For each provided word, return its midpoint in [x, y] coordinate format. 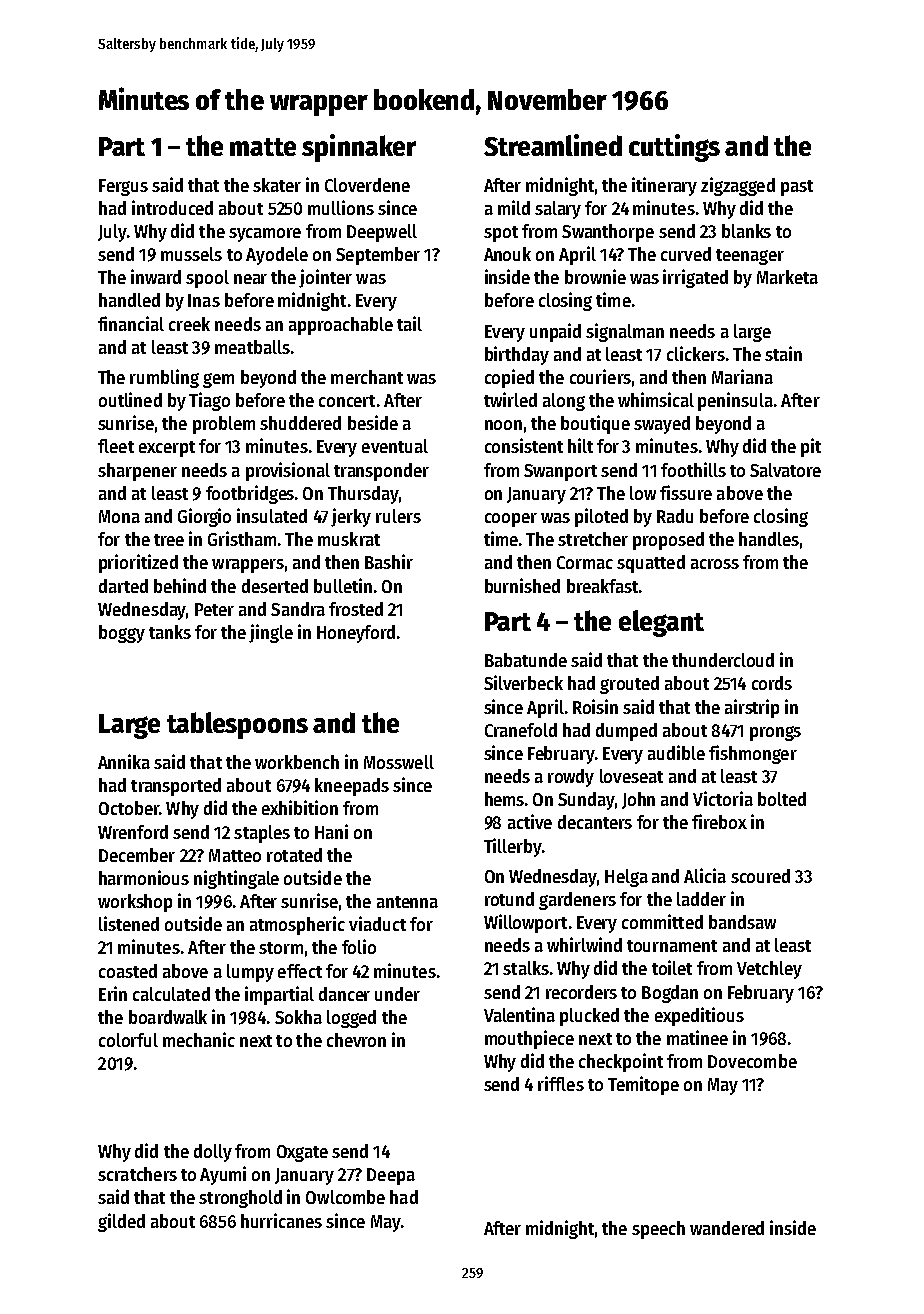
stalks [526, 968]
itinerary [664, 186]
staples [262, 834]
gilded [121, 1222]
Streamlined [553, 145]
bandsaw [742, 922]
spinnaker [359, 148]
